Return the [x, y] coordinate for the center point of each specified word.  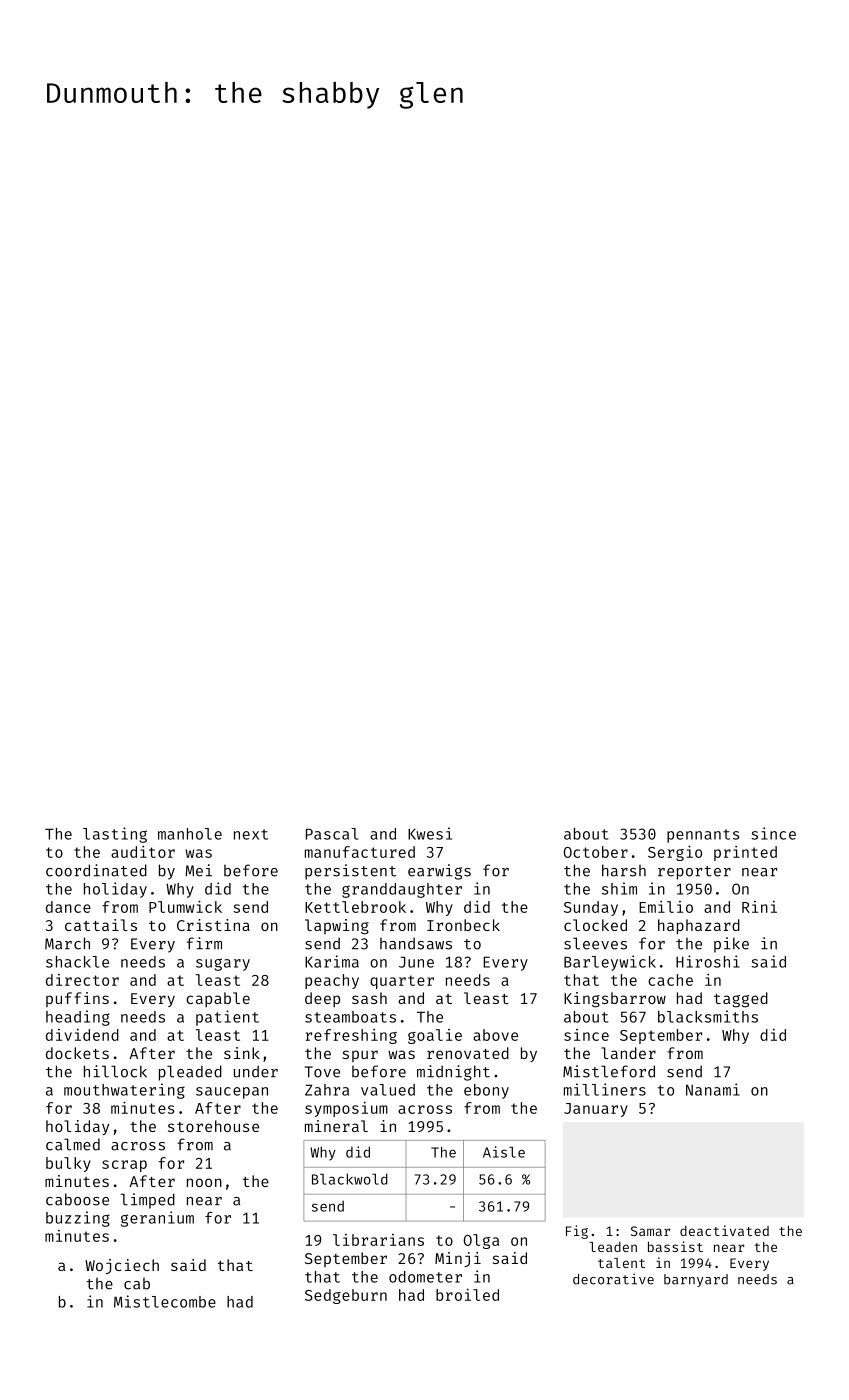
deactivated [724, 1230]
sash [369, 998]
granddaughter [402, 890]
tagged [741, 1000]
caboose [77, 1199]
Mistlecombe [165, 1301]
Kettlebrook [355, 907]
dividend [82, 1034]
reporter [694, 873]
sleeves [595, 943]
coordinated [96, 870]
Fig [577, 1232]
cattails [101, 925]
